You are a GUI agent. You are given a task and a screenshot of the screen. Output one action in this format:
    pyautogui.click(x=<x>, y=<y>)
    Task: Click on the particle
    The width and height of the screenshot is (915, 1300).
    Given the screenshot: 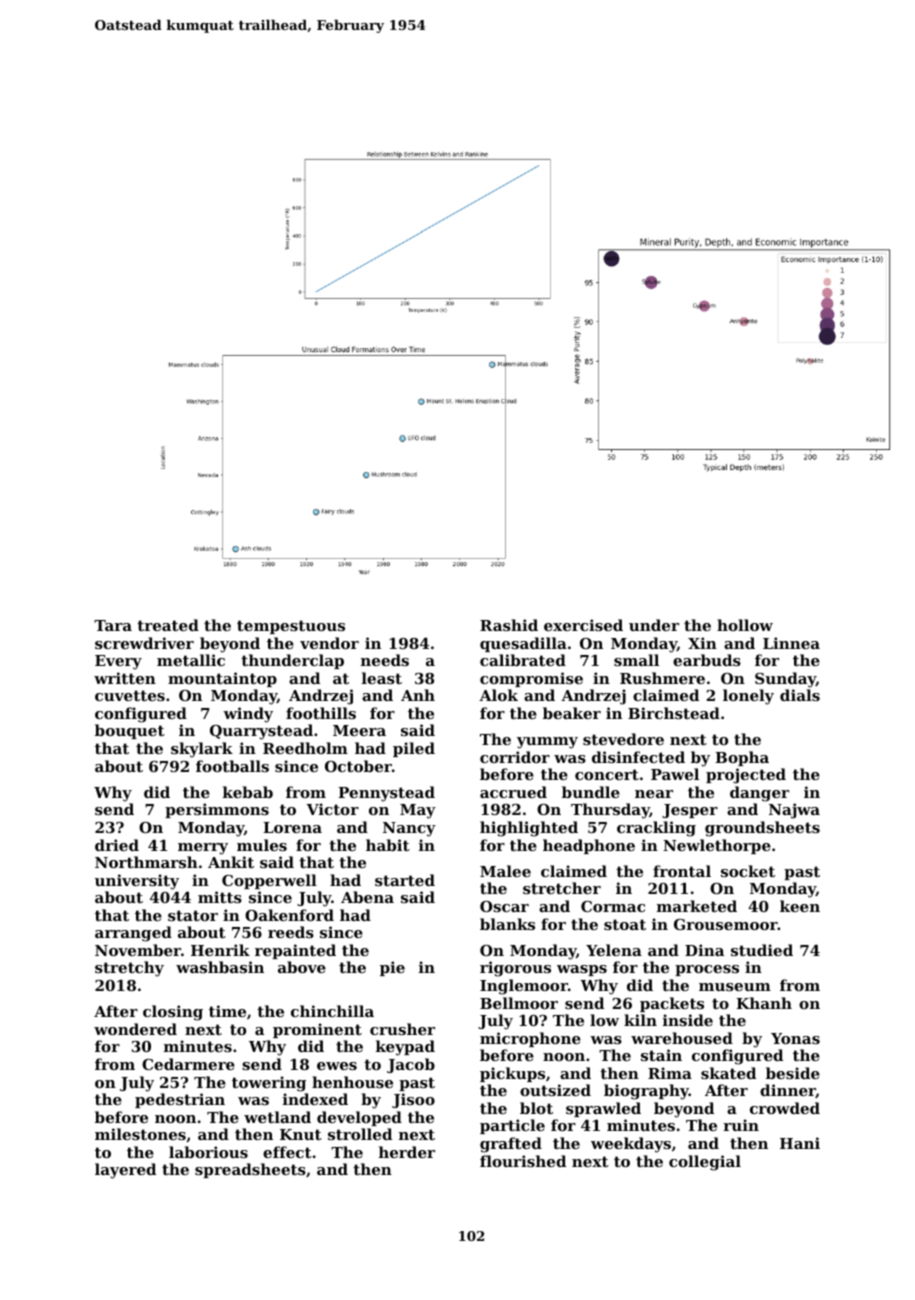 What is the action you would take?
    pyautogui.click(x=512, y=1126)
